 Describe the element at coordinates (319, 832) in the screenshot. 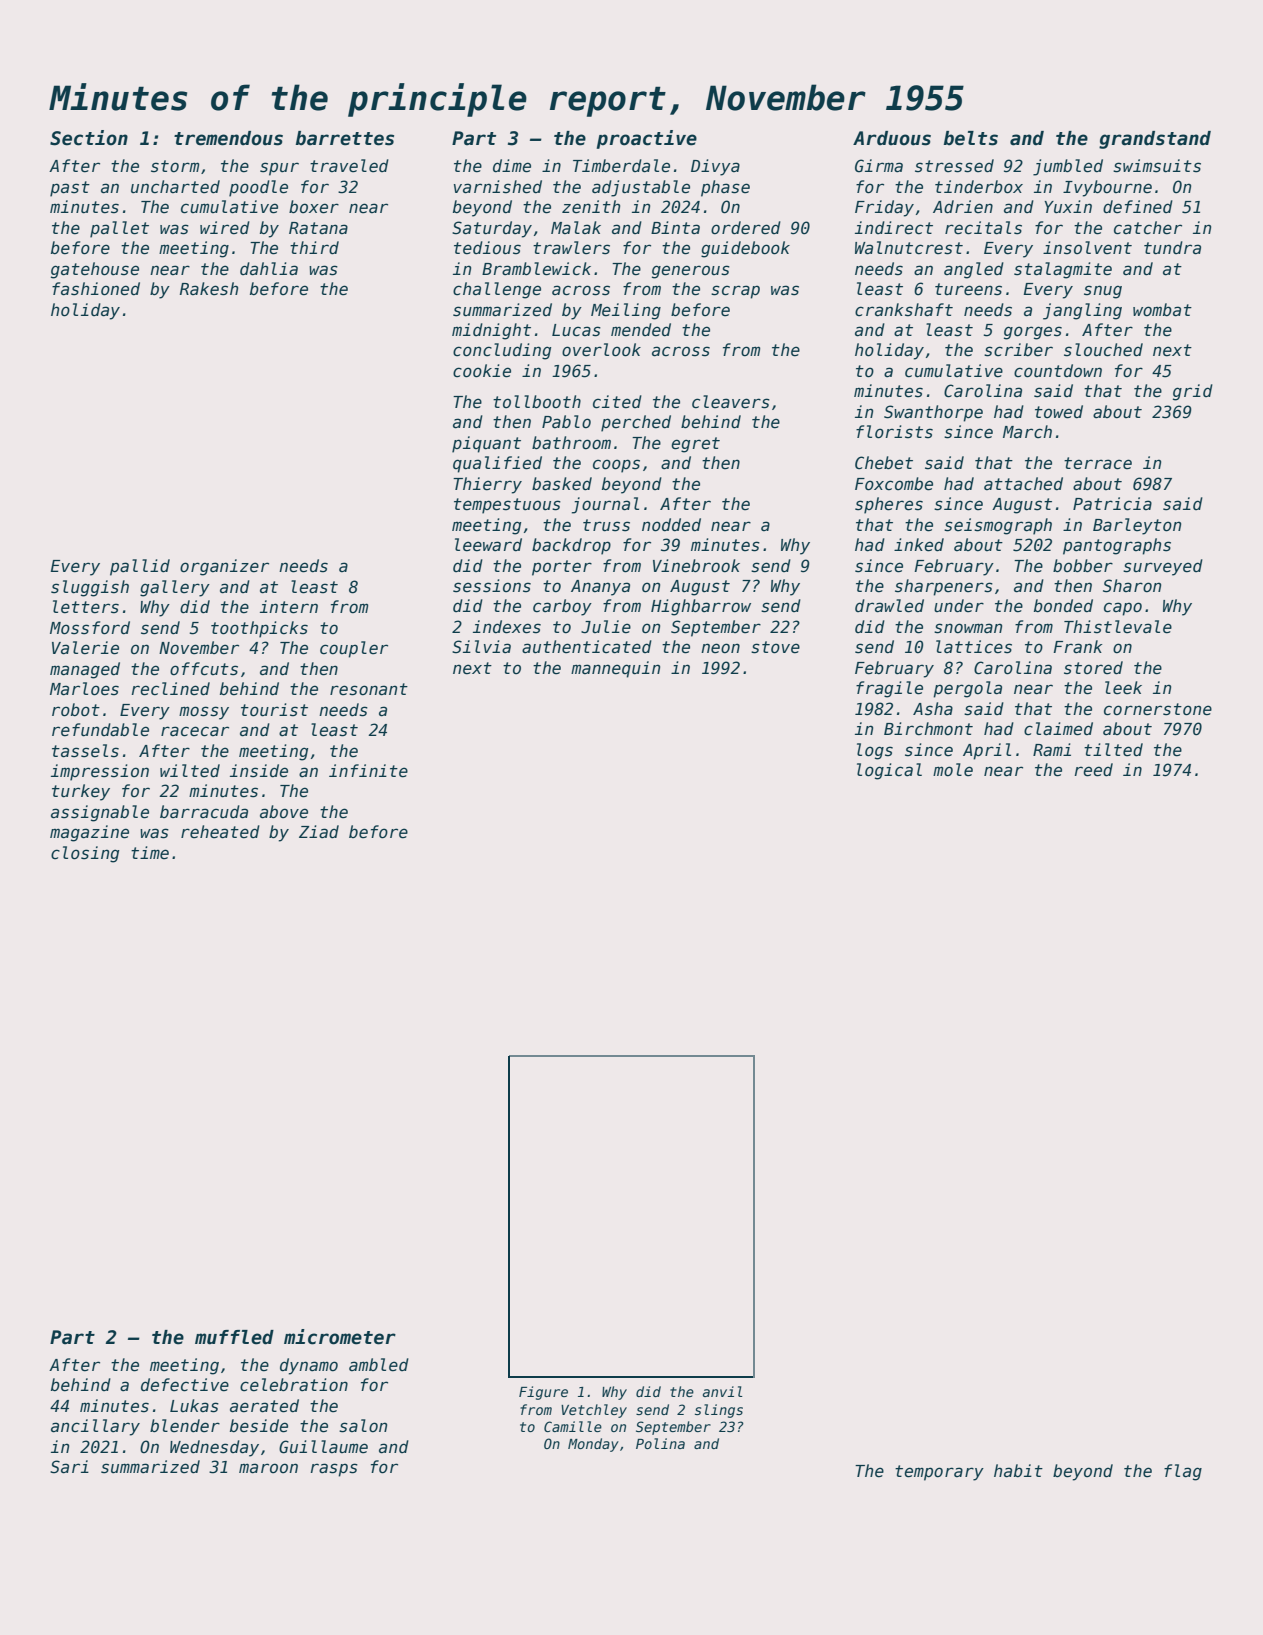

I see `Ziad` at that location.
